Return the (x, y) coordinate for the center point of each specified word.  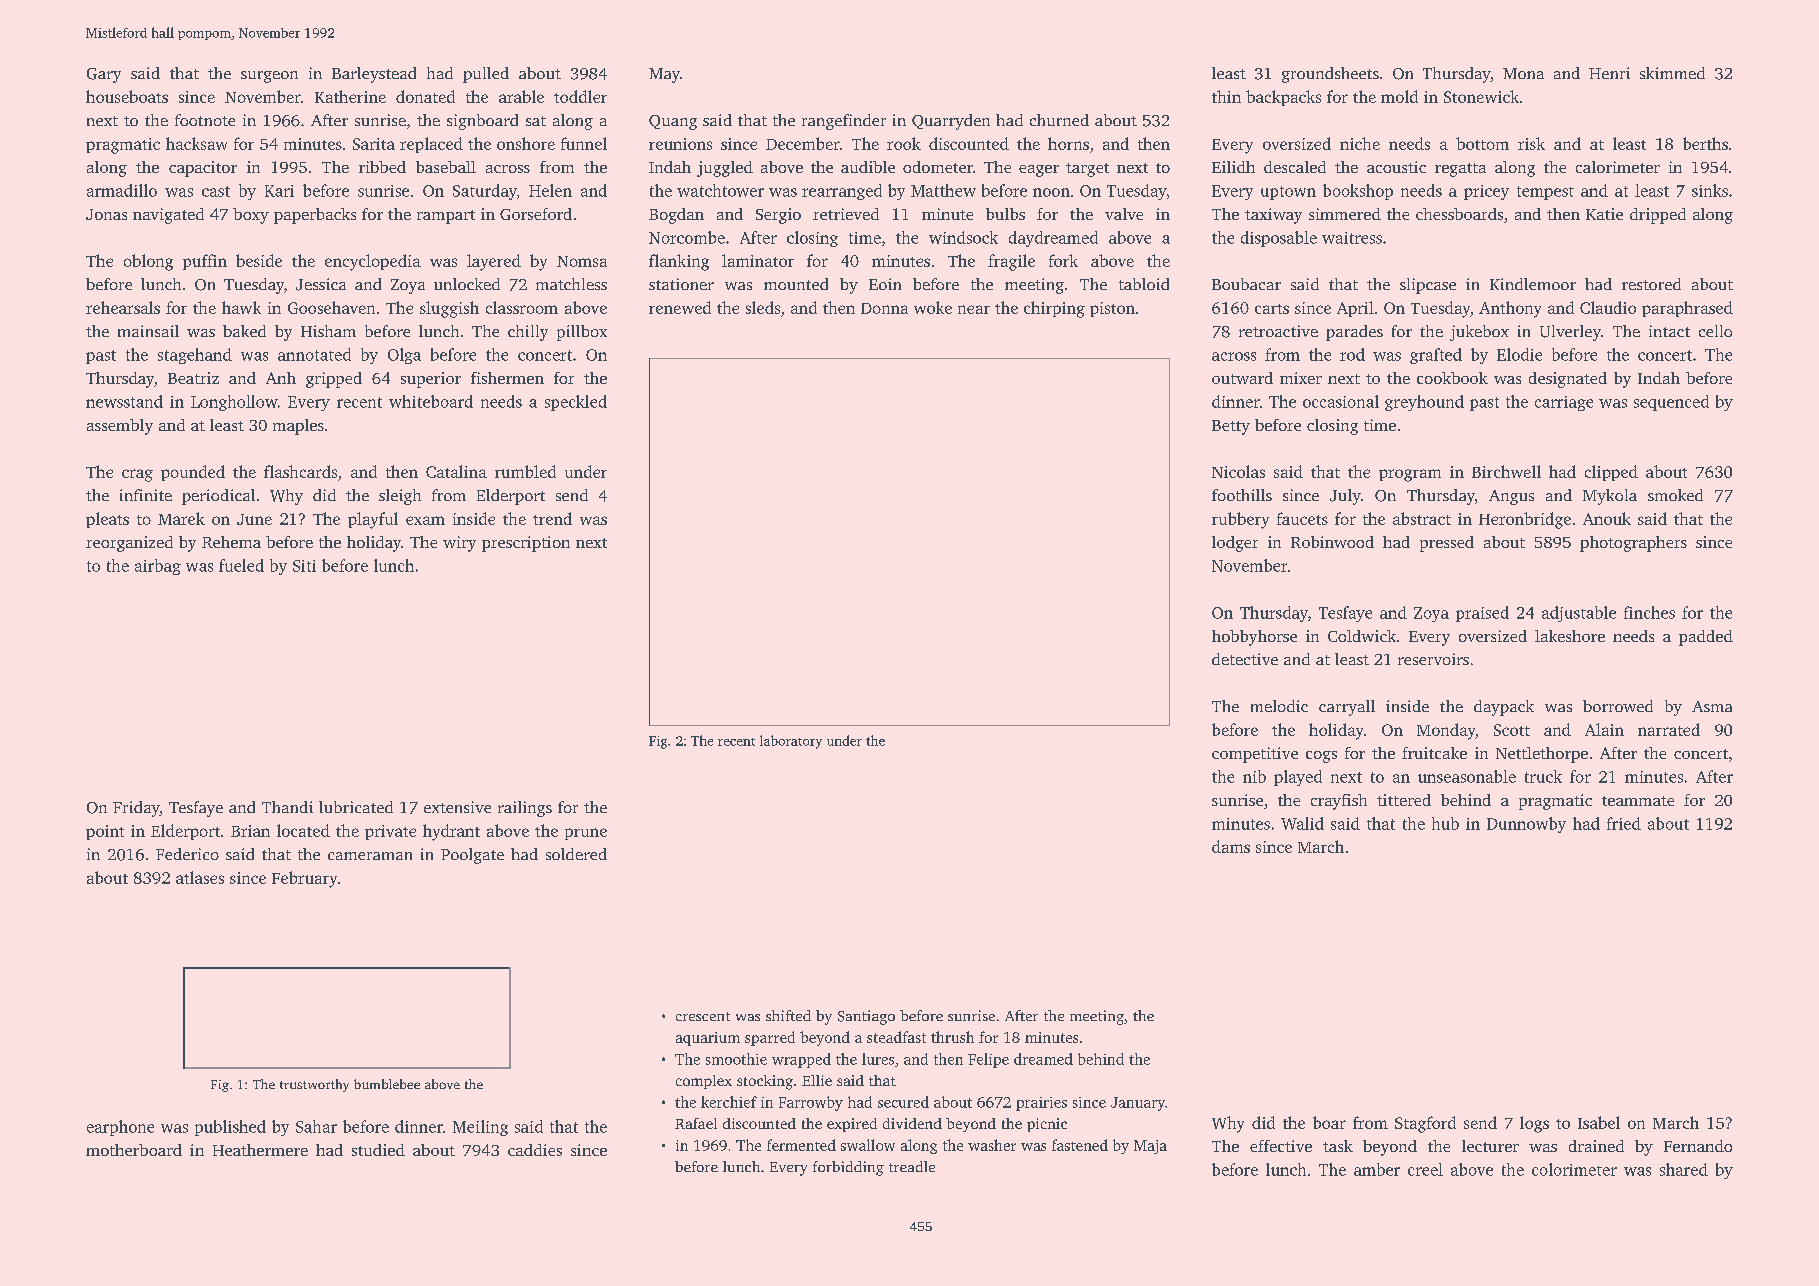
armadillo (122, 190)
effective (1281, 1146)
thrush (952, 1037)
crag (137, 475)
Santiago (866, 1017)
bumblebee (387, 1084)
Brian (250, 831)
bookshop (1358, 192)
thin (1226, 96)
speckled (576, 403)
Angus (1511, 497)
